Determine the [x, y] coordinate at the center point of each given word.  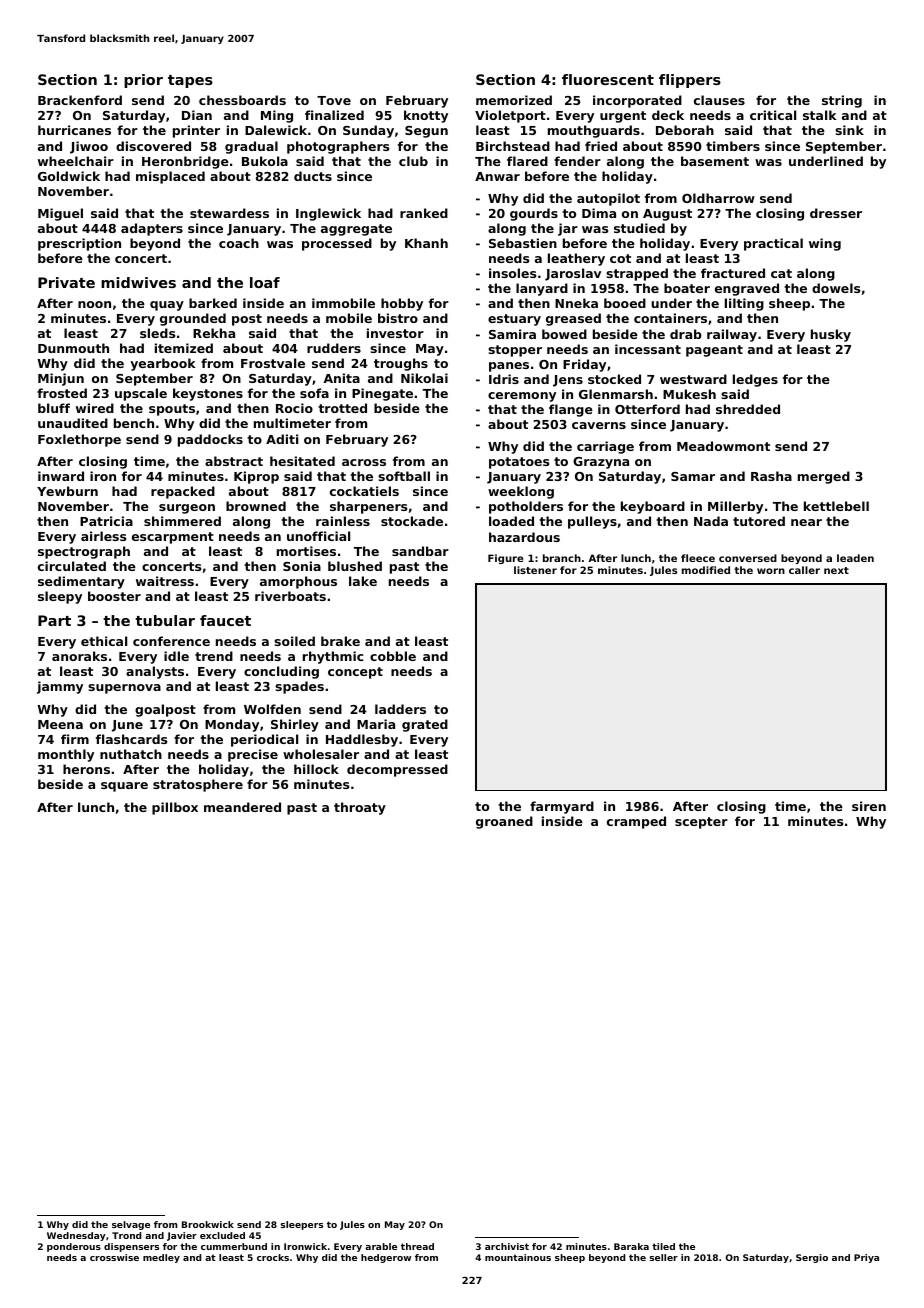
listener [535, 570]
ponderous [74, 1247]
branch [562, 558]
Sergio [812, 1258]
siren [869, 806]
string [842, 101]
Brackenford [80, 100]
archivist [507, 1246]
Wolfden [272, 709]
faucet [225, 620]
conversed [748, 558]
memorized [514, 100]
